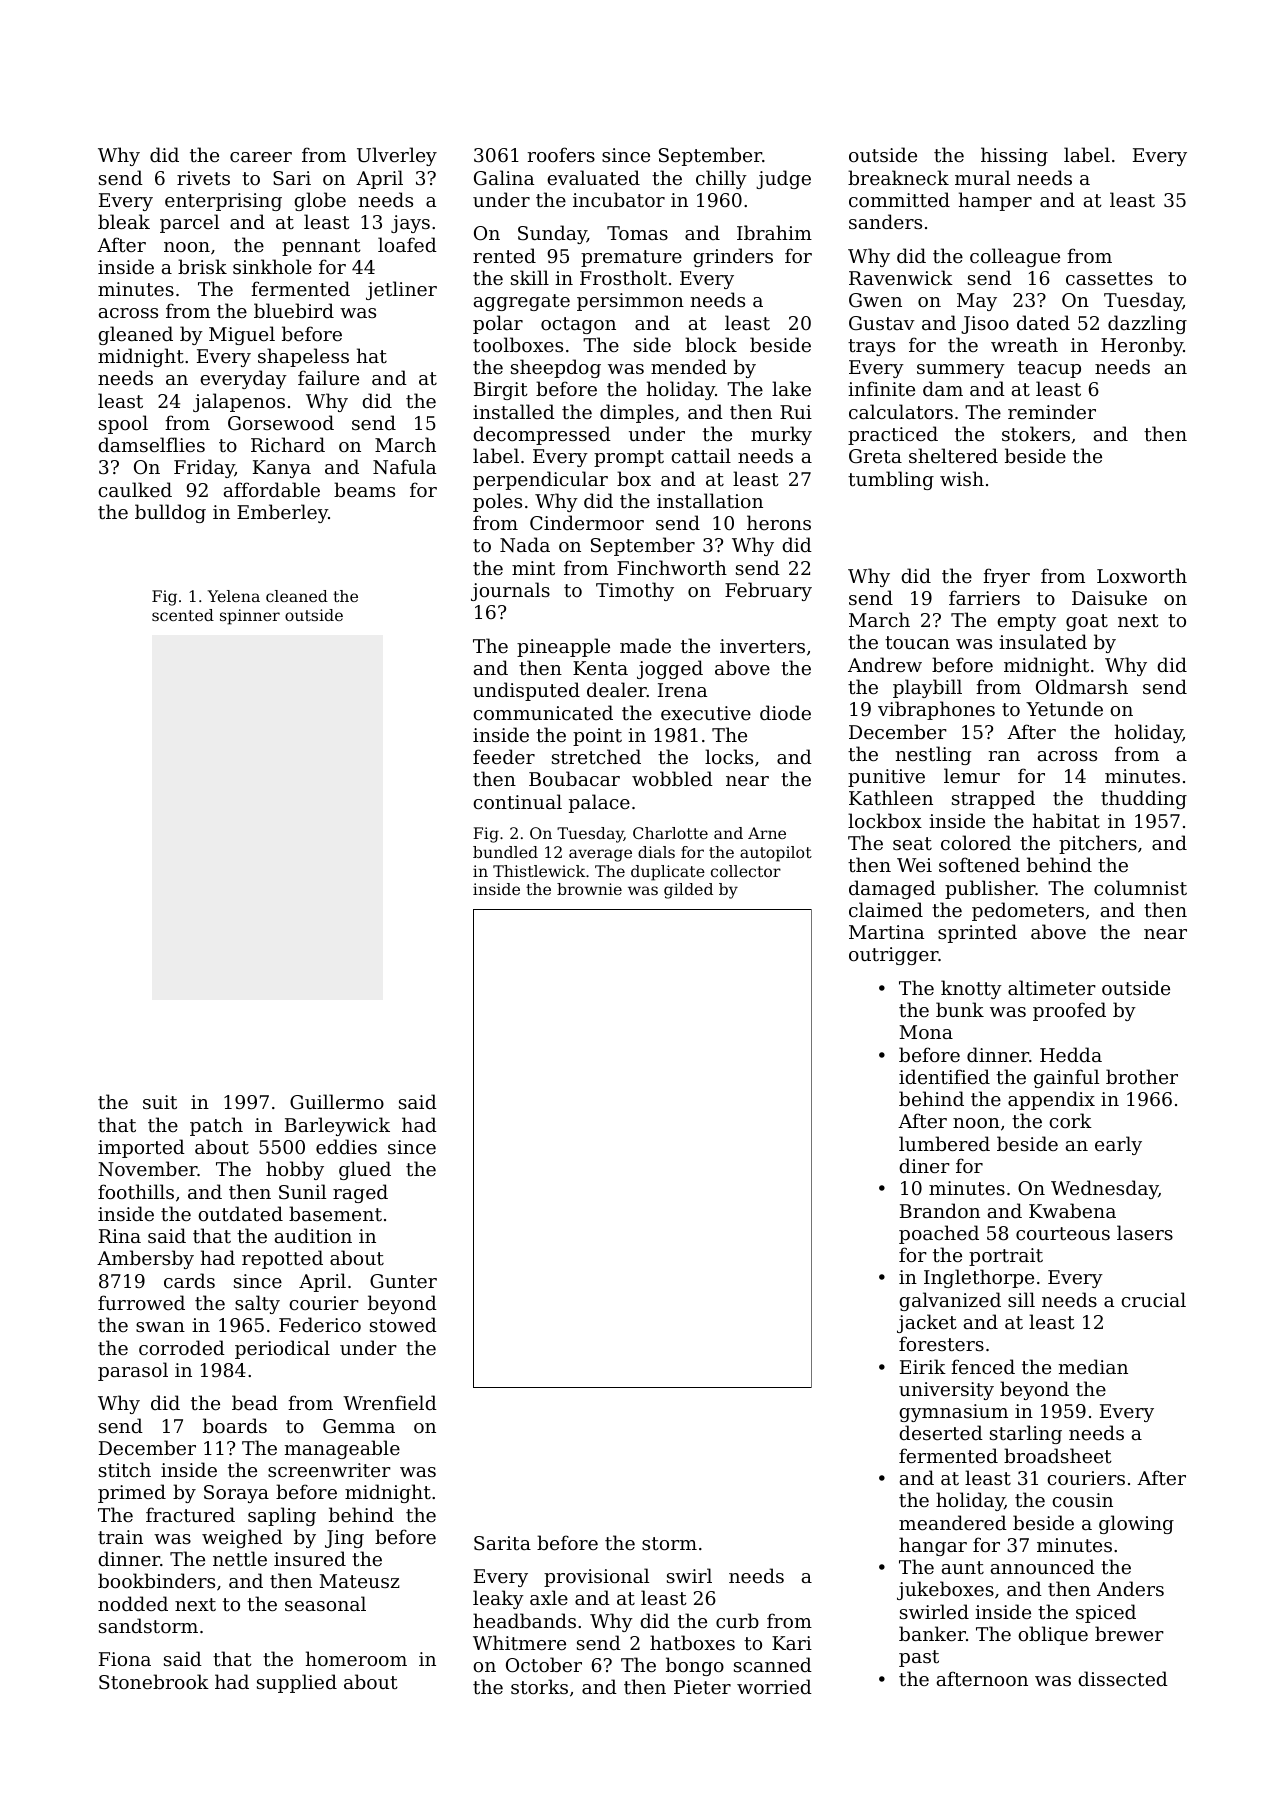 This screenshot has height=1817, width=1285. I want to click on block, so click(711, 344).
